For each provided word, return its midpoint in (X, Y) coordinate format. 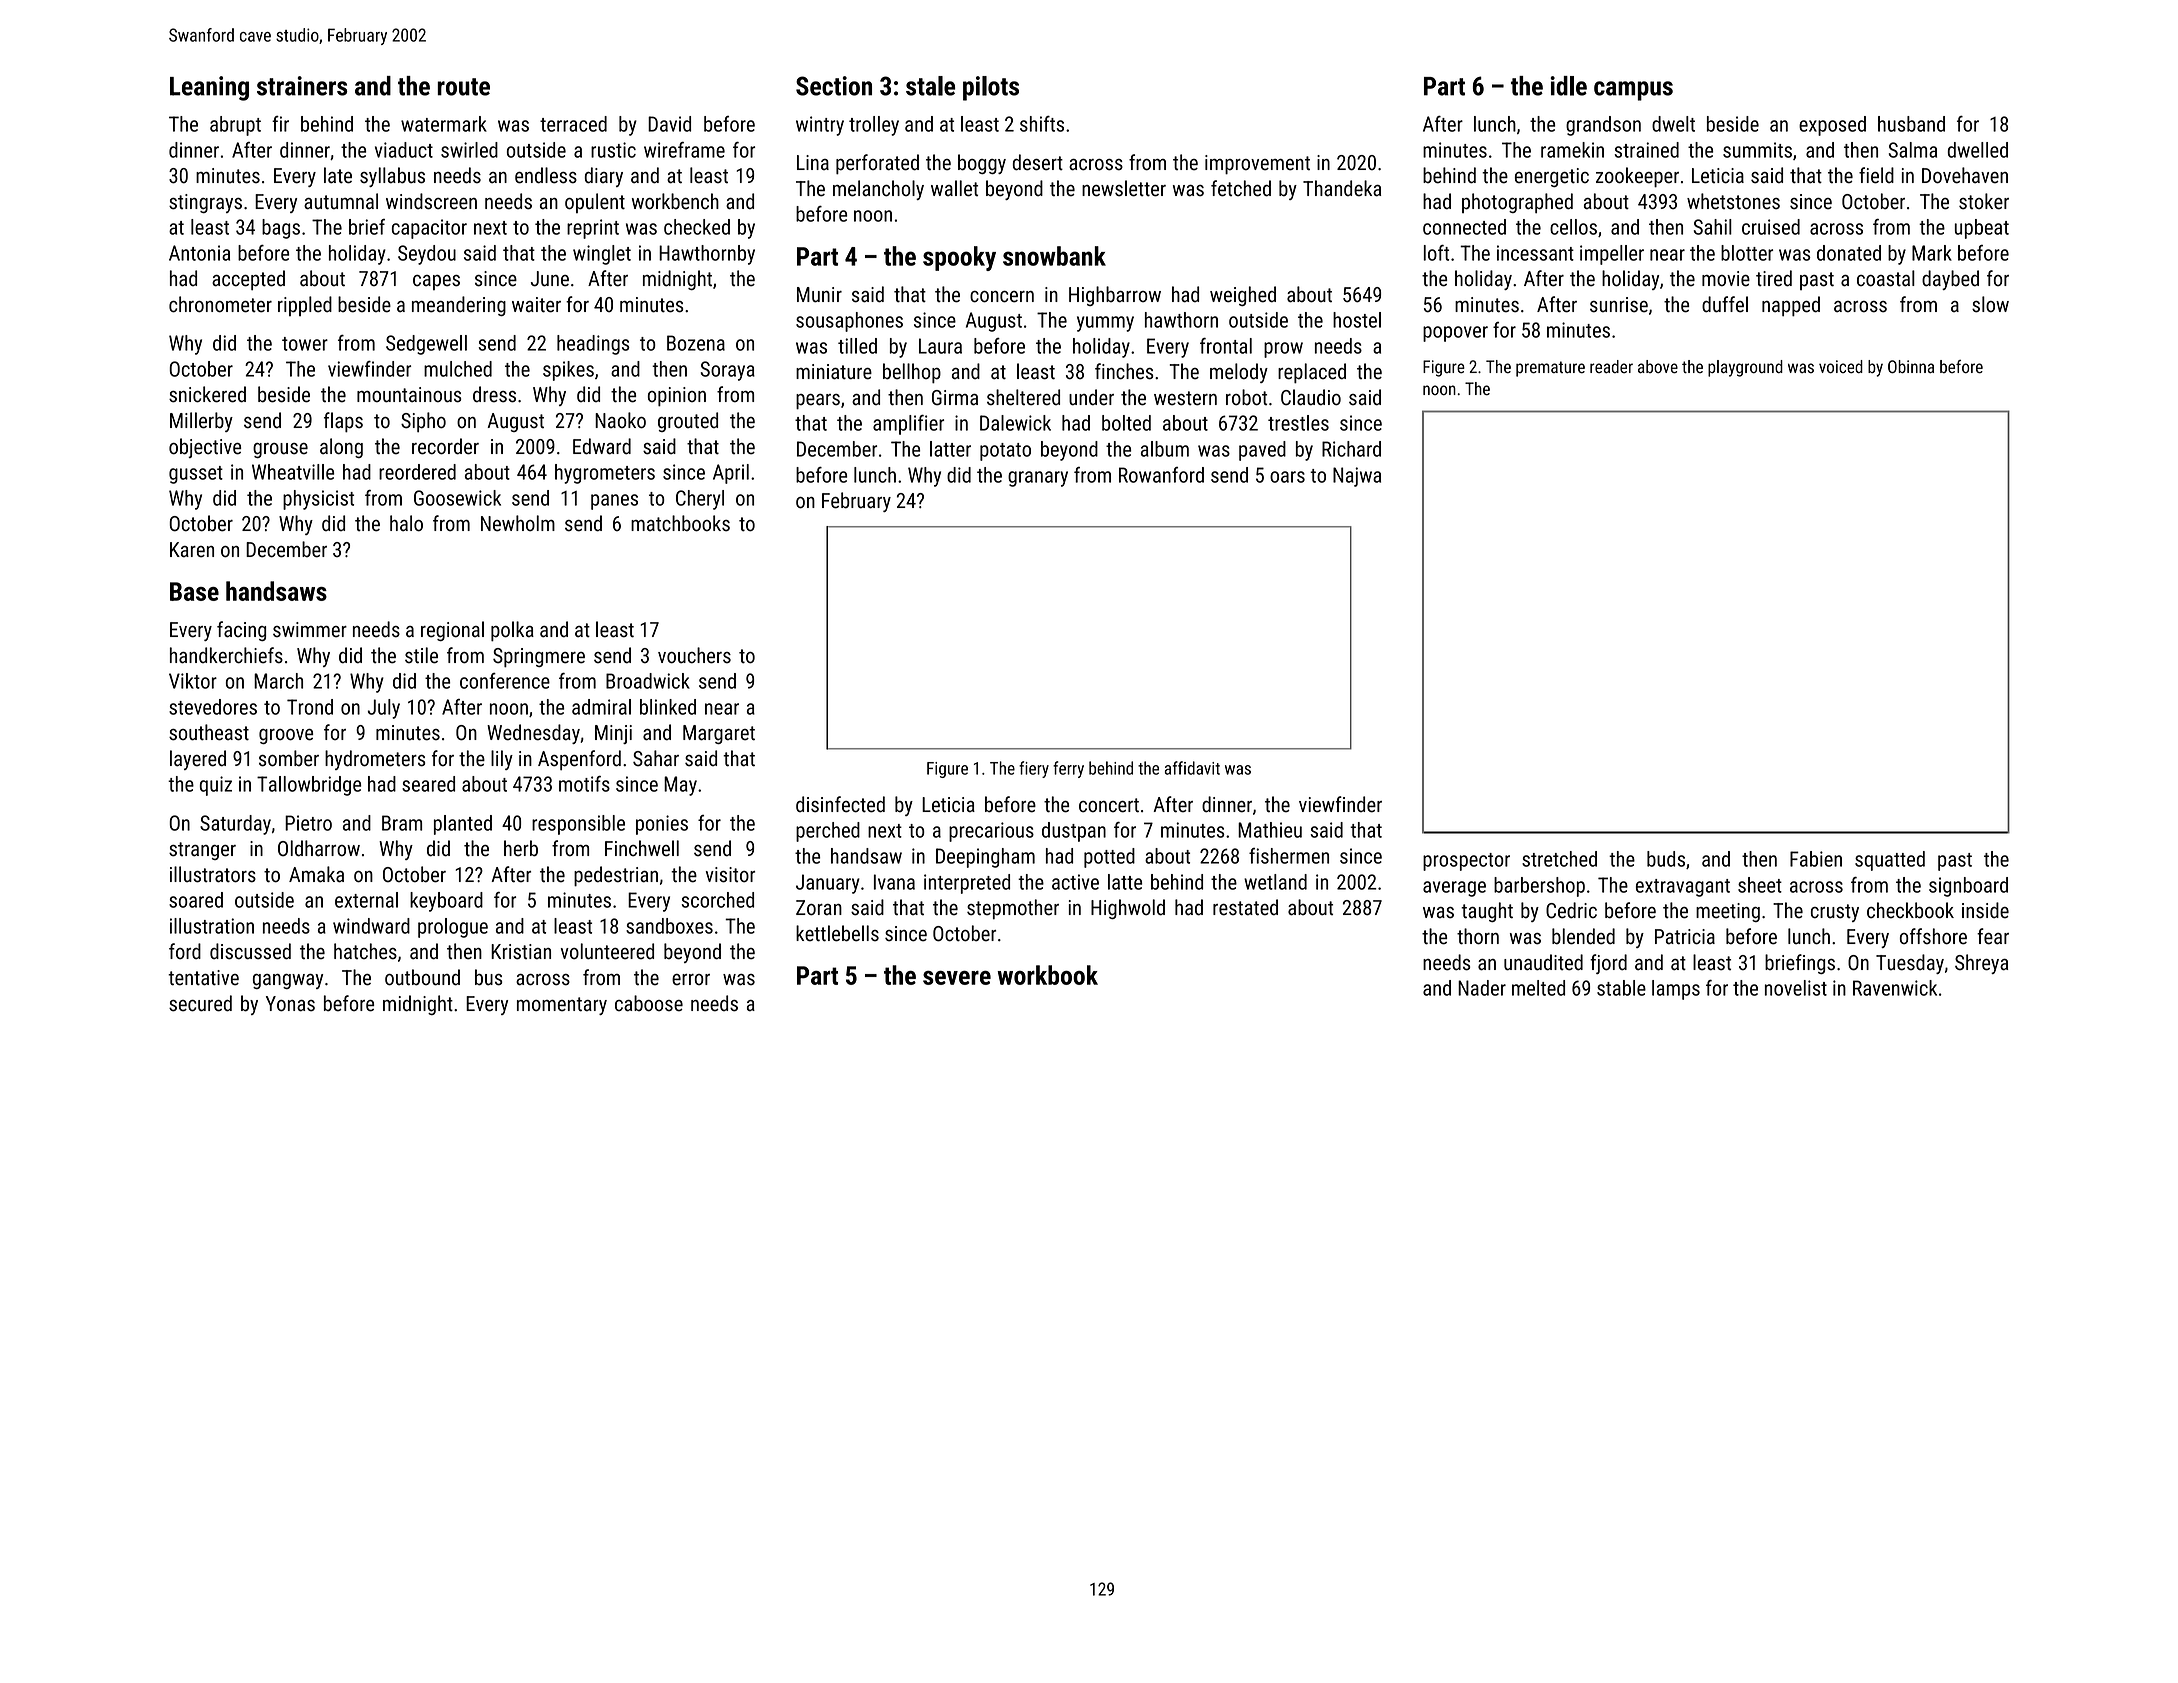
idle (1568, 86)
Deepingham (985, 858)
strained (1647, 150)
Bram (402, 823)
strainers (302, 86)
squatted (1890, 861)
